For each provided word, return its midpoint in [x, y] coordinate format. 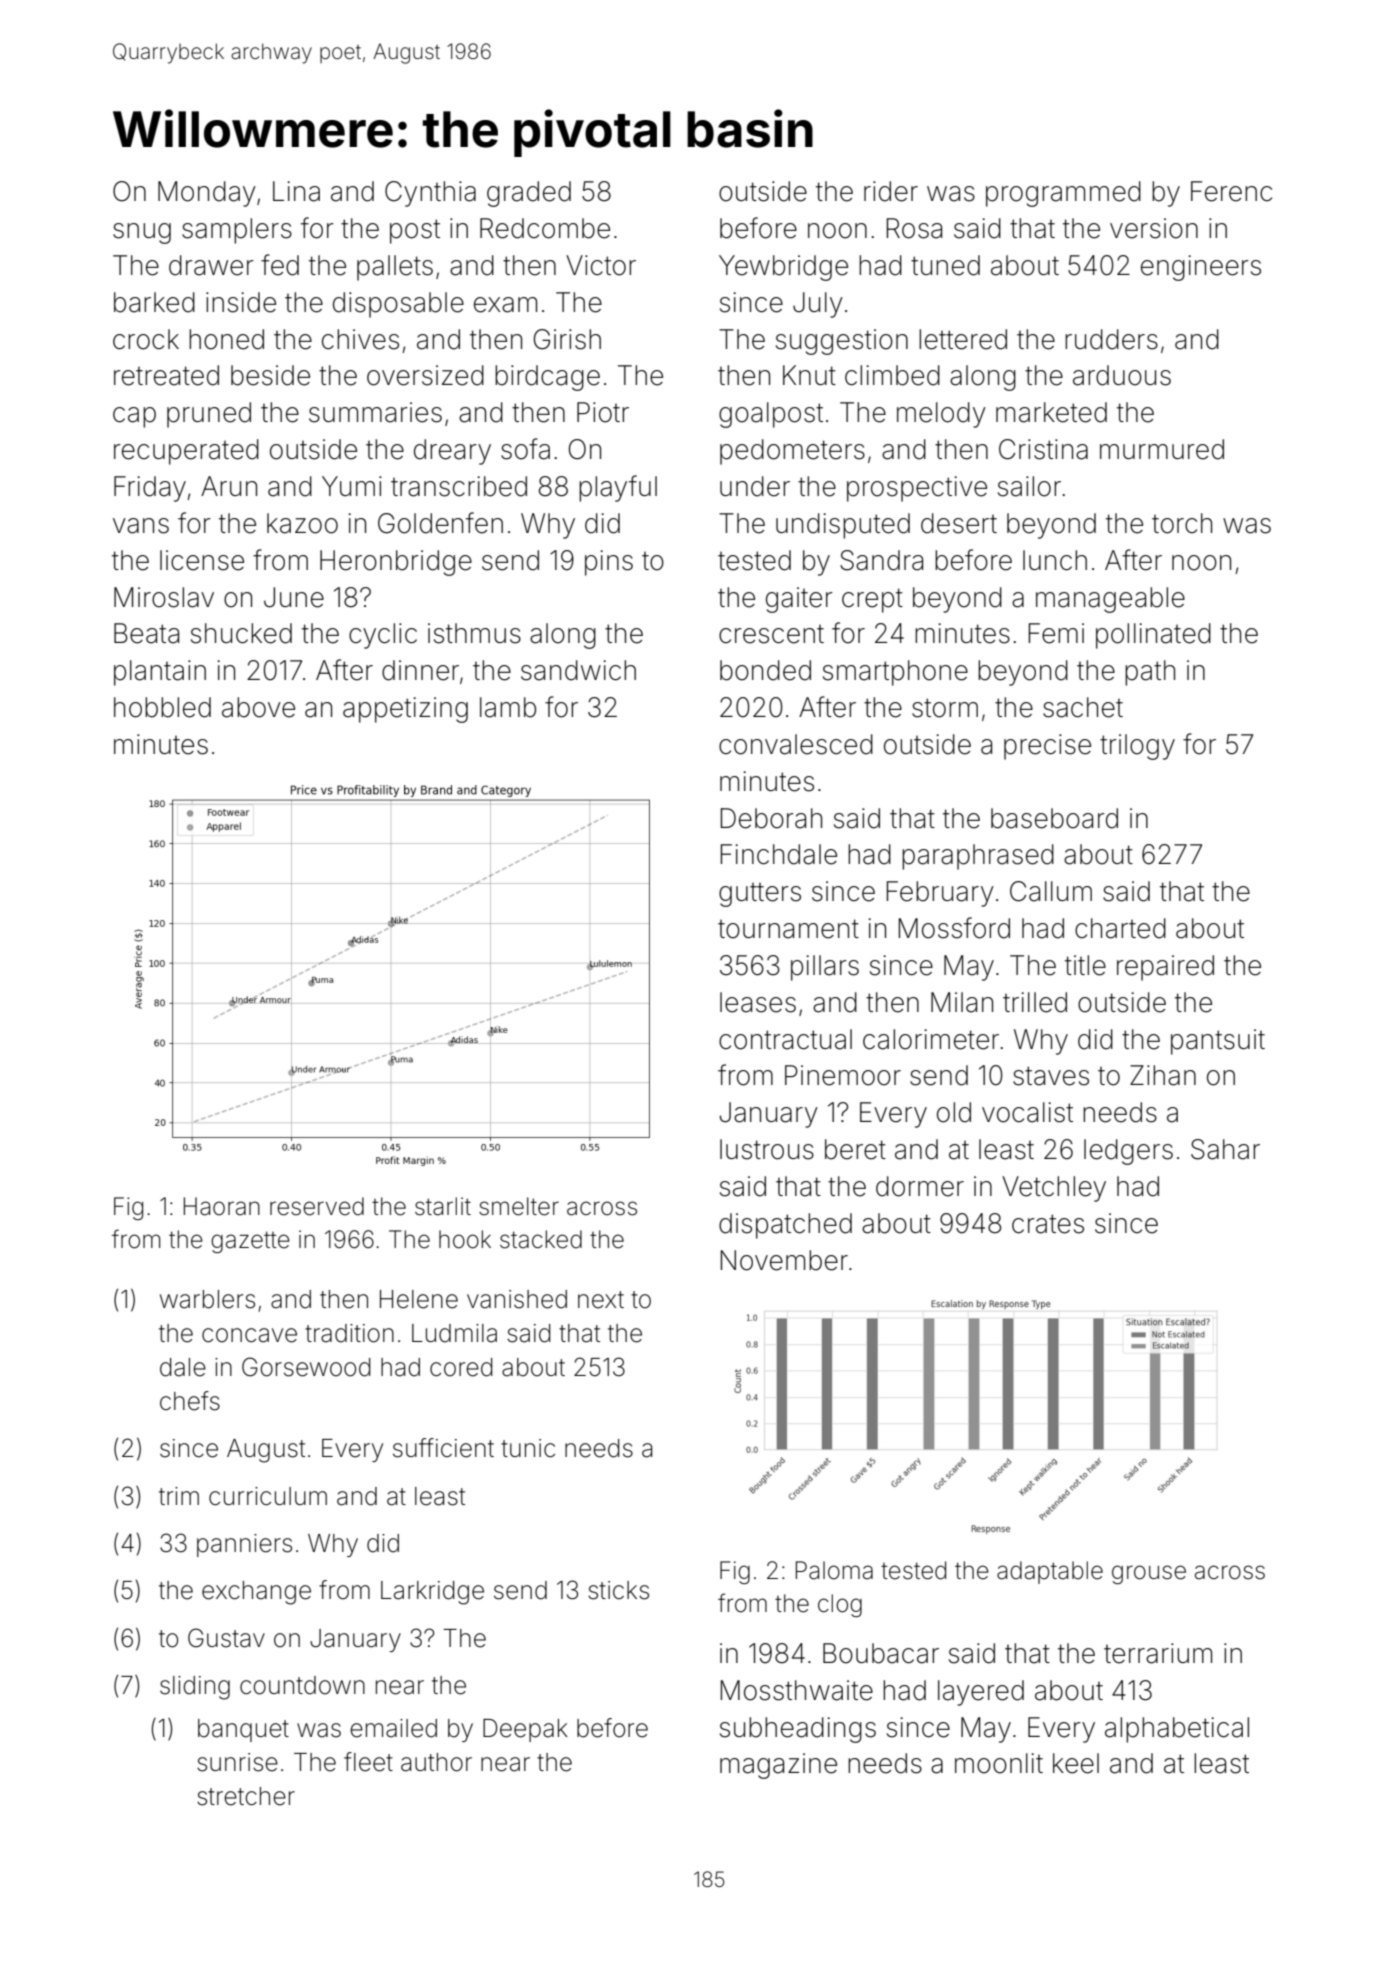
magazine [778, 1766]
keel [1076, 1763]
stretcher [246, 1796]
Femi [1056, 633]
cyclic [383, 636]
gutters [760, 895]
